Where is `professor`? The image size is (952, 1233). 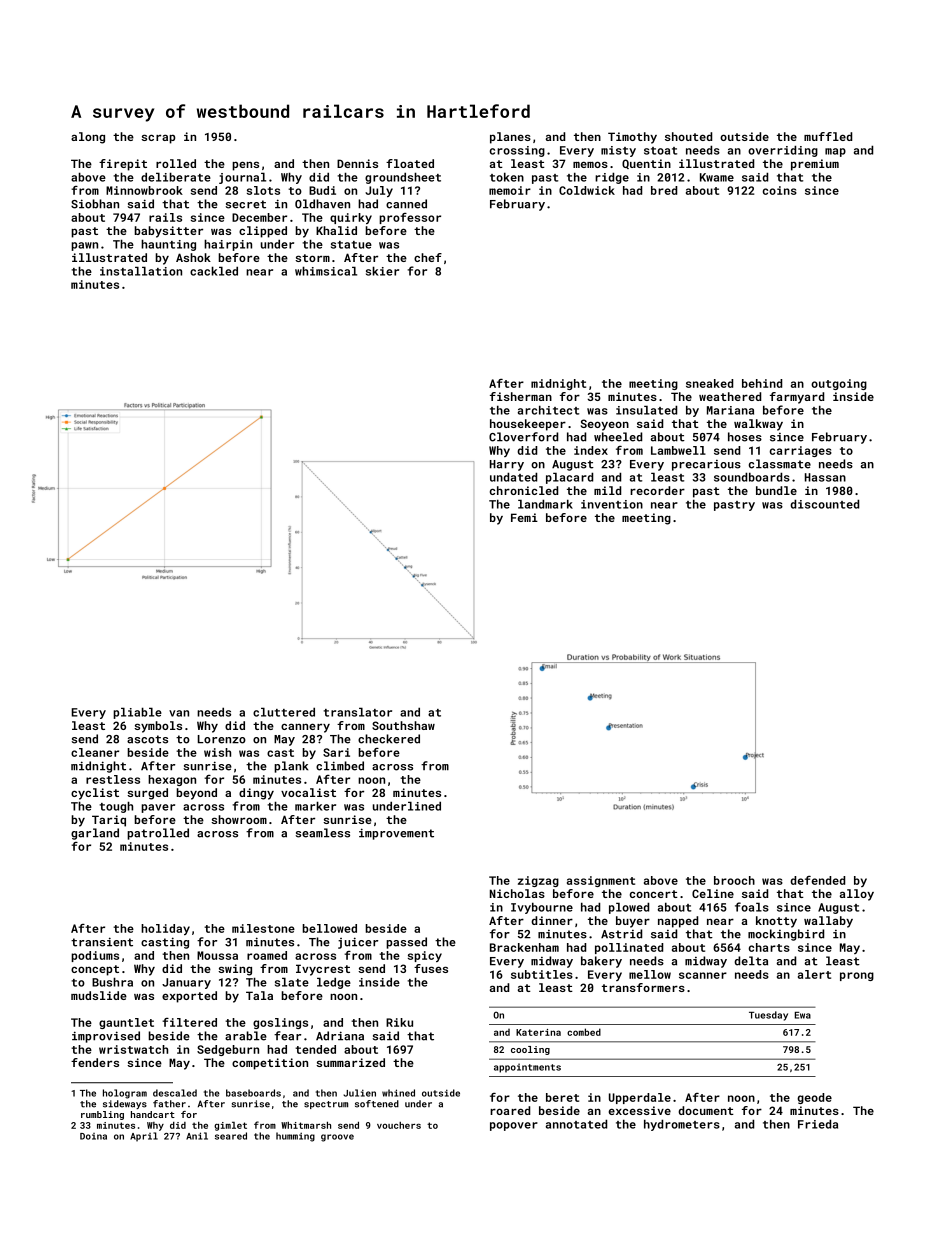 professor is located at coordinates (410, 218).
